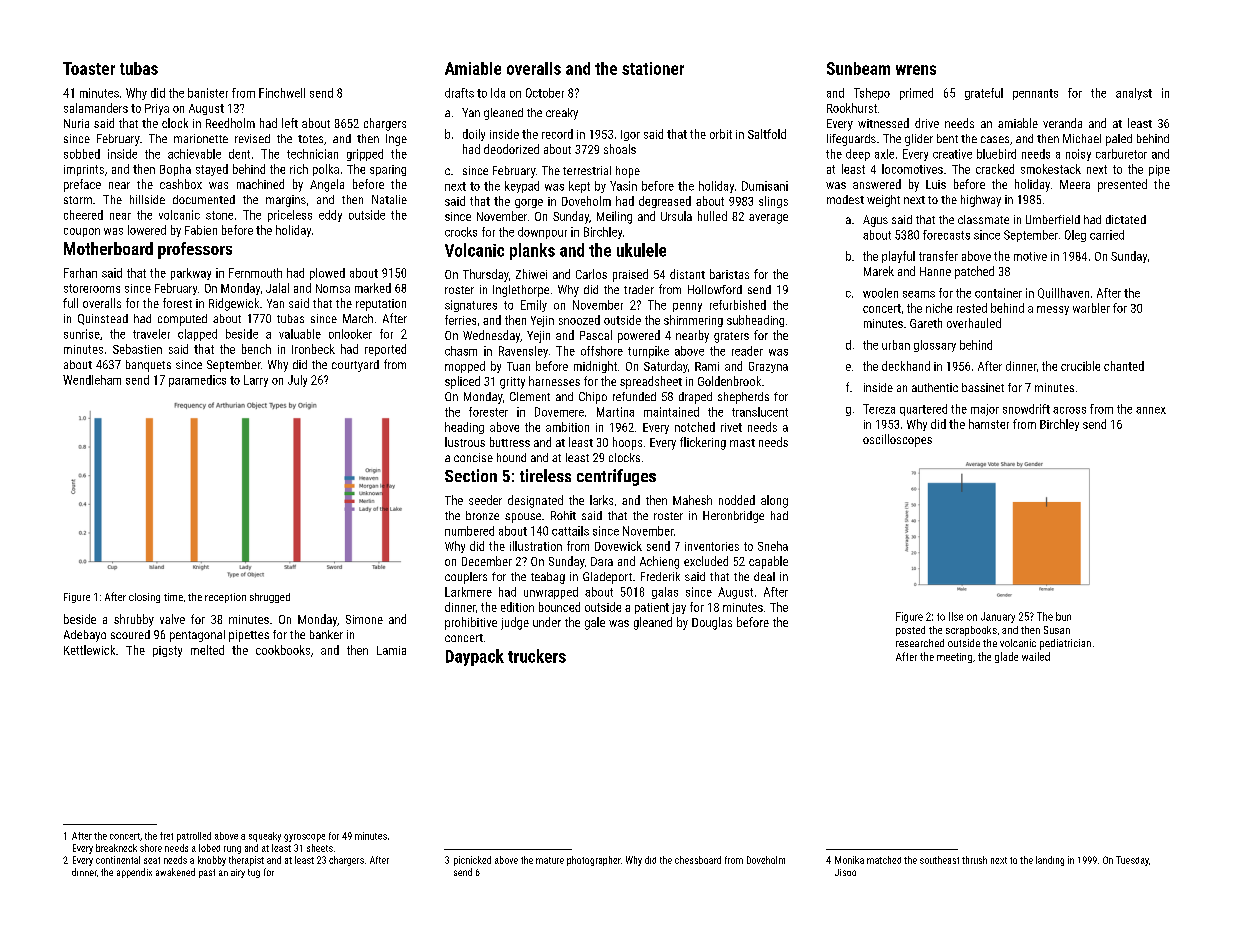  I want to click on breakneck, so click(116, 848).
